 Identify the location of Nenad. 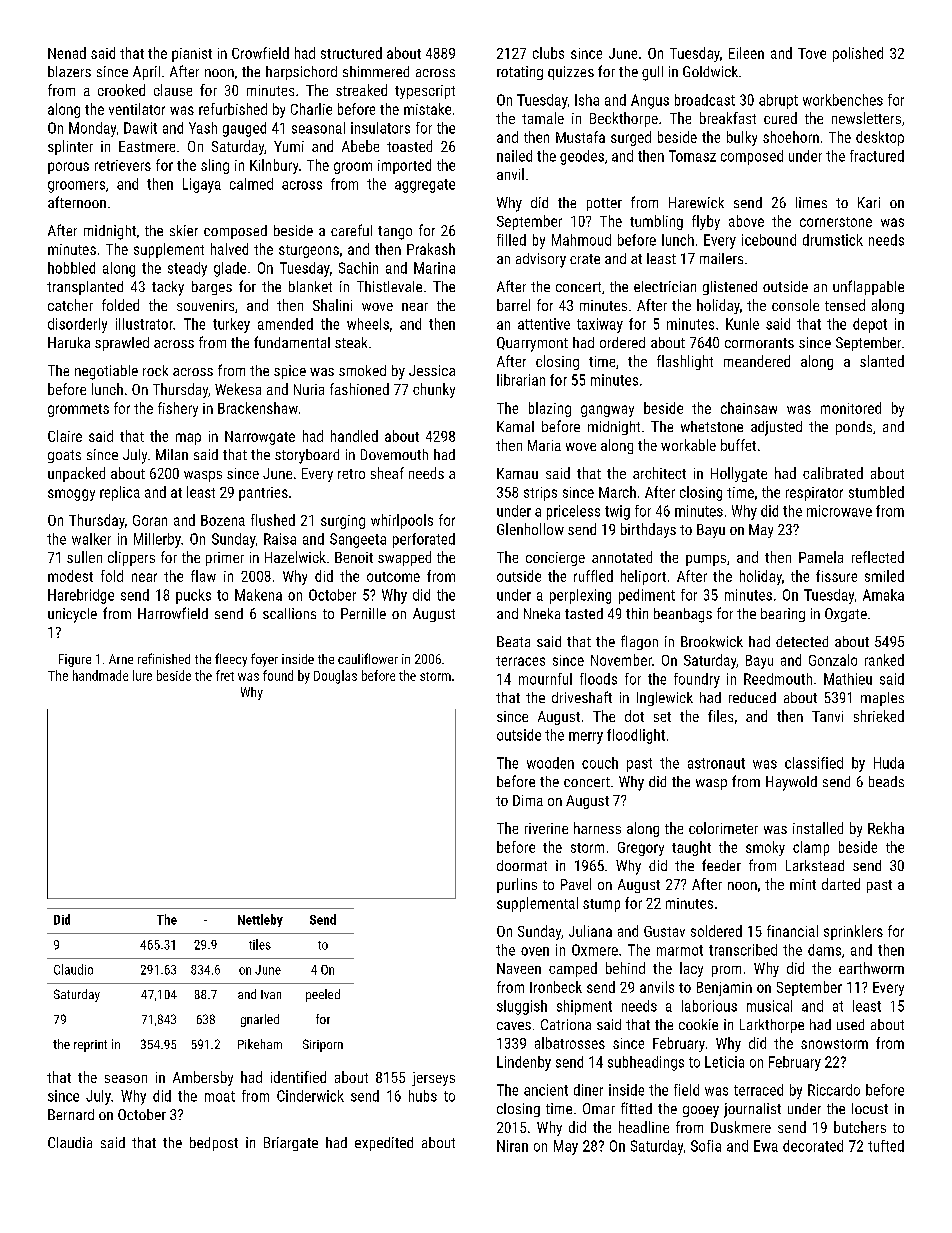
(67, 53).
